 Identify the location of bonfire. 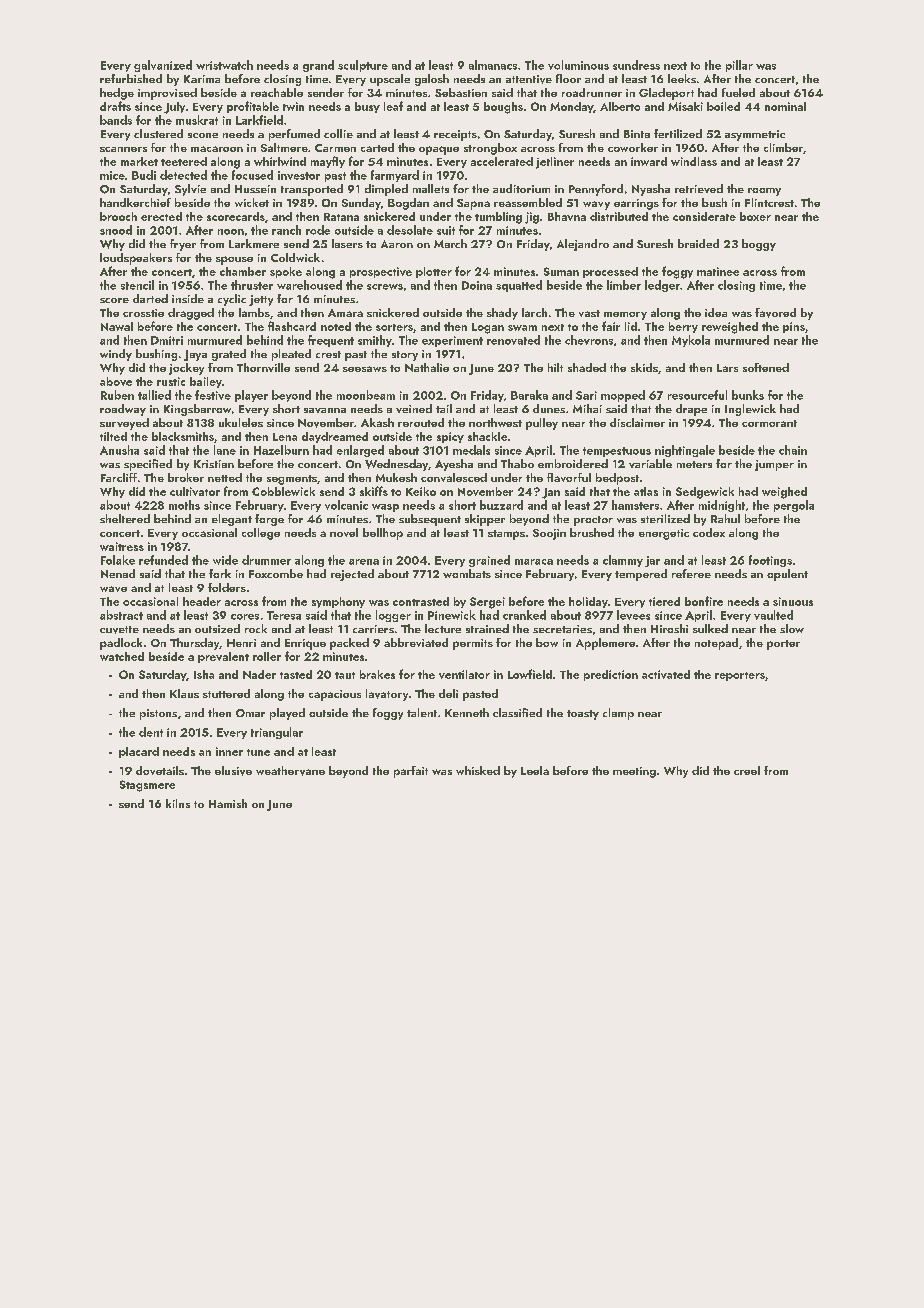
(704, 601).
